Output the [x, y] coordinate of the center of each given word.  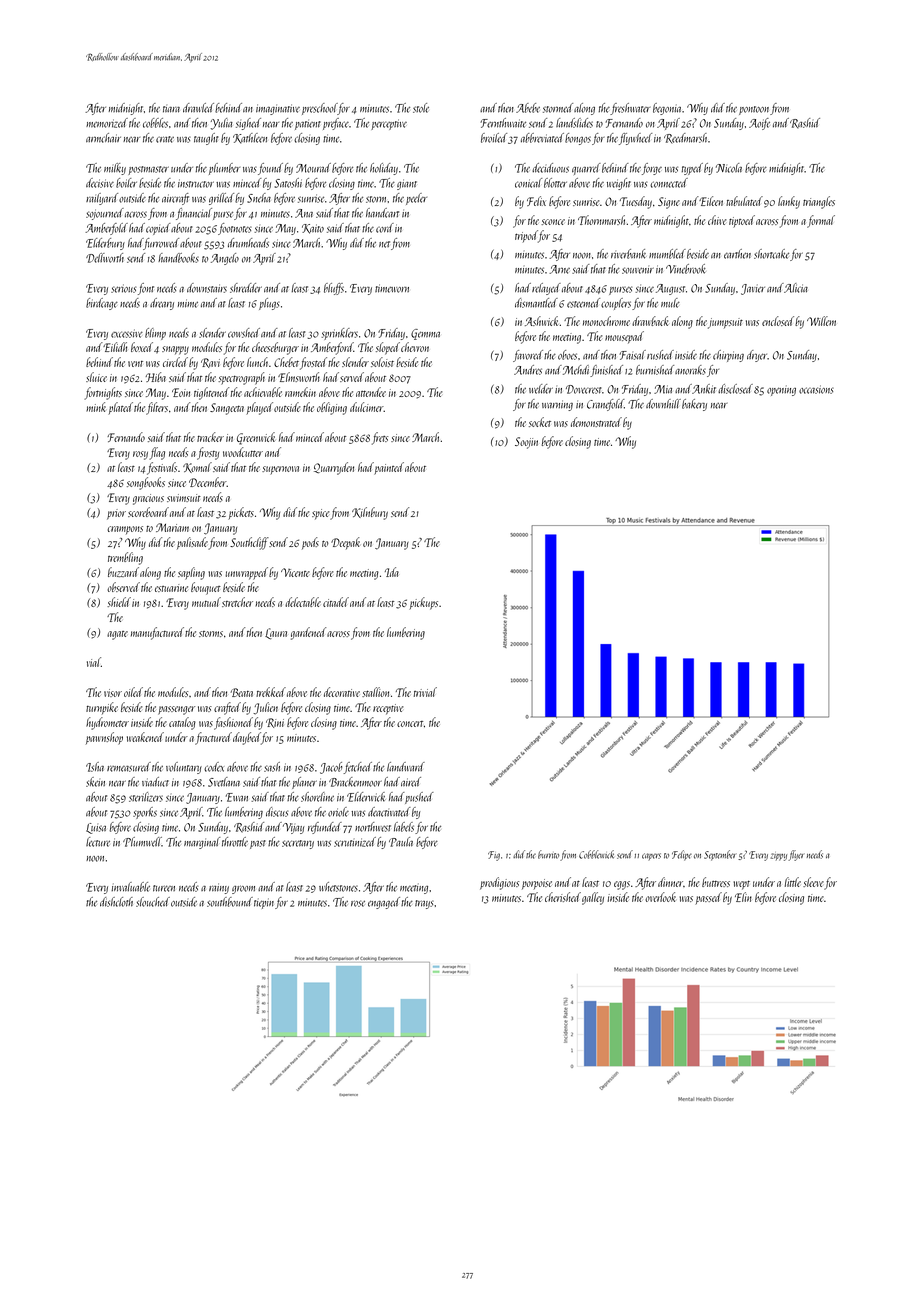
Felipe [682, 855]
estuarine [171, 588]
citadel [336, 602]
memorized [107, 123]
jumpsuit [725, 323]
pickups [423, 603]
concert [410, 724]
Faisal [633, 355]
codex [214, 767]
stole [421, 108]
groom [243, 889]
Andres [528, 370]
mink [96, 407]
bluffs [334, 289]
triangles [819, 202]
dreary [162, 304]
